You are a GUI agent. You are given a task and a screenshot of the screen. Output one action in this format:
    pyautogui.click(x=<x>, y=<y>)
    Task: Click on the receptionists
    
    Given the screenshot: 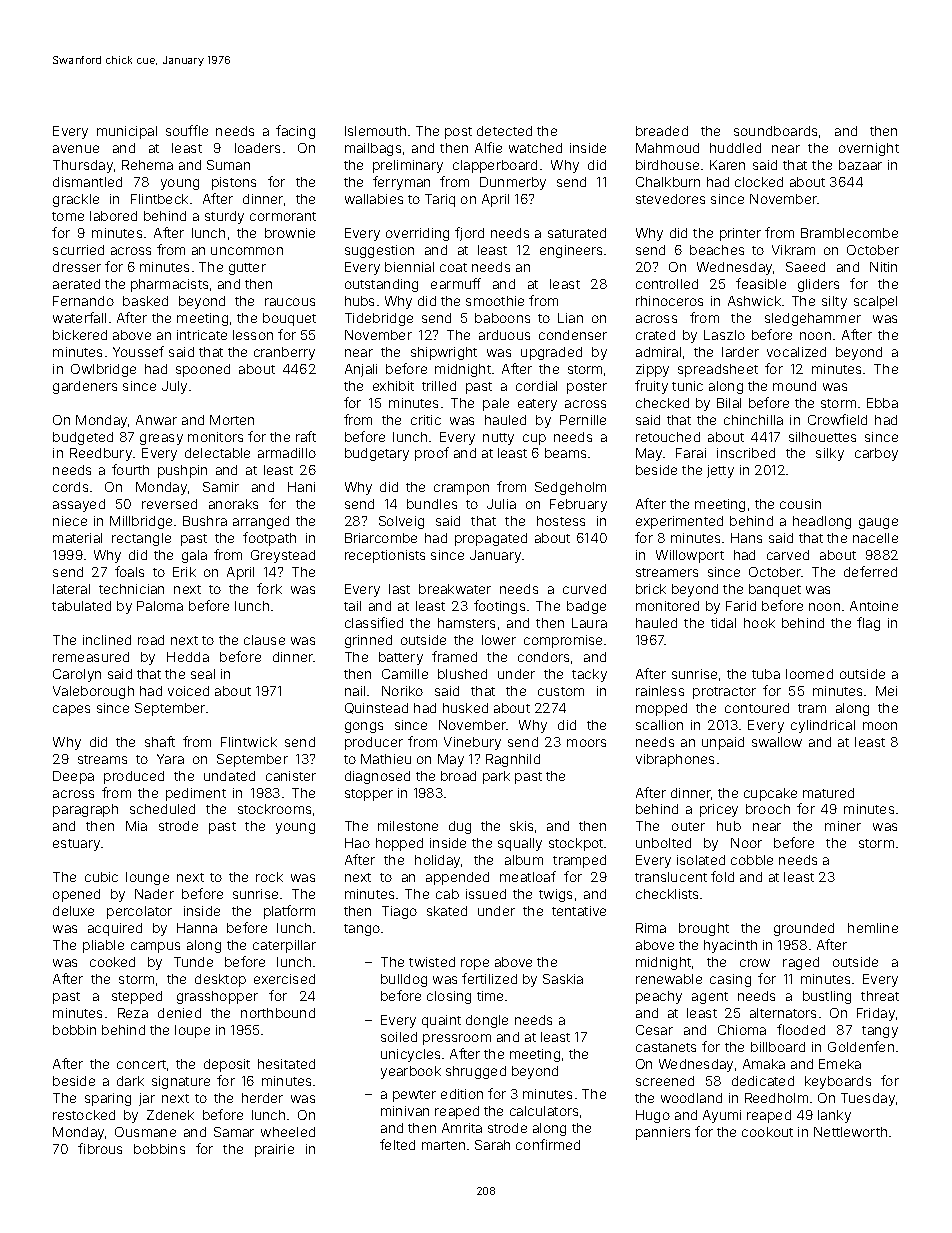 What is the action you would take?
    pyautogui.click(x=385, y=556)
